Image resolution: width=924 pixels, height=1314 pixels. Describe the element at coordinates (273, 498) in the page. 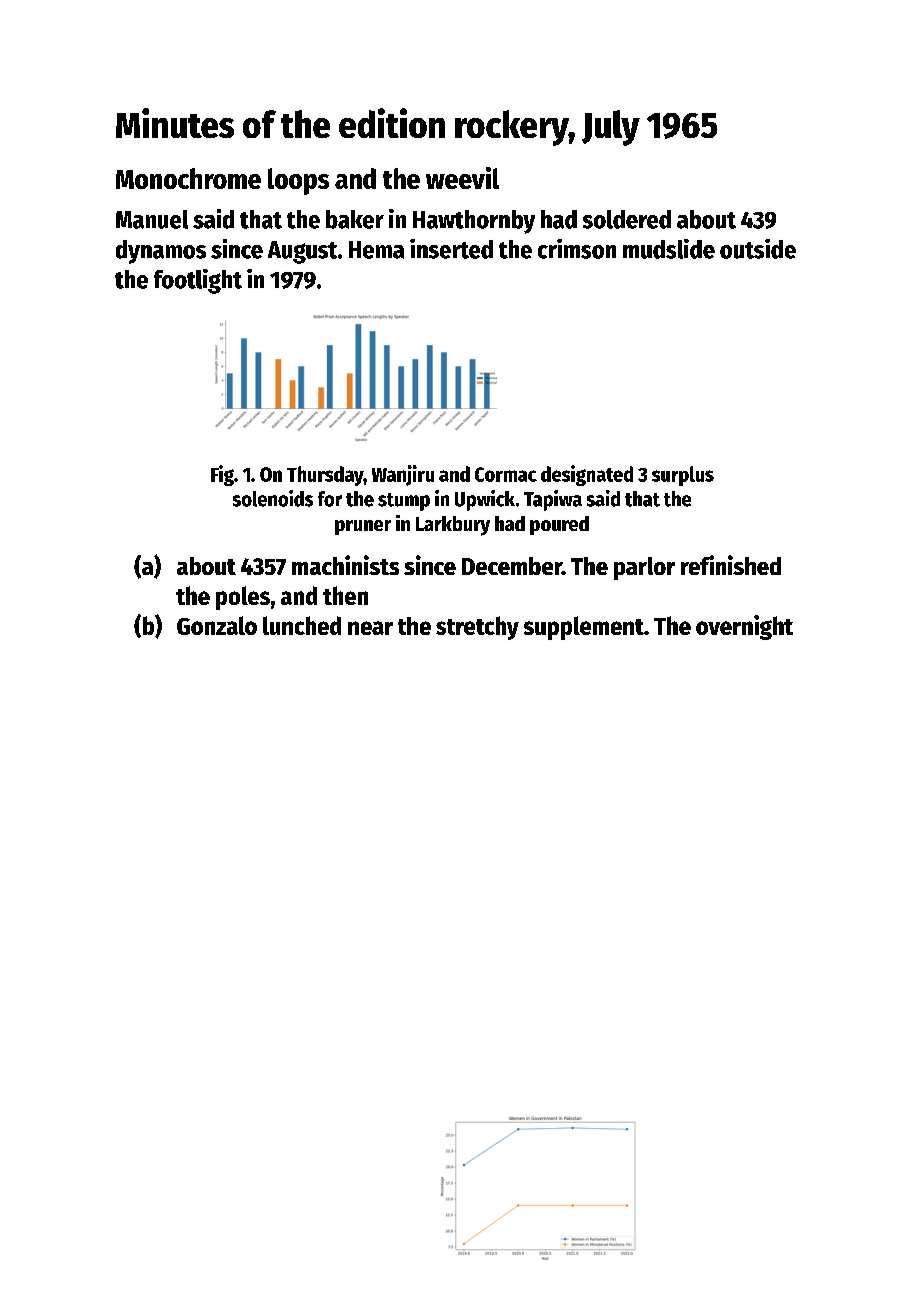

I see `solenoids` at that location.
